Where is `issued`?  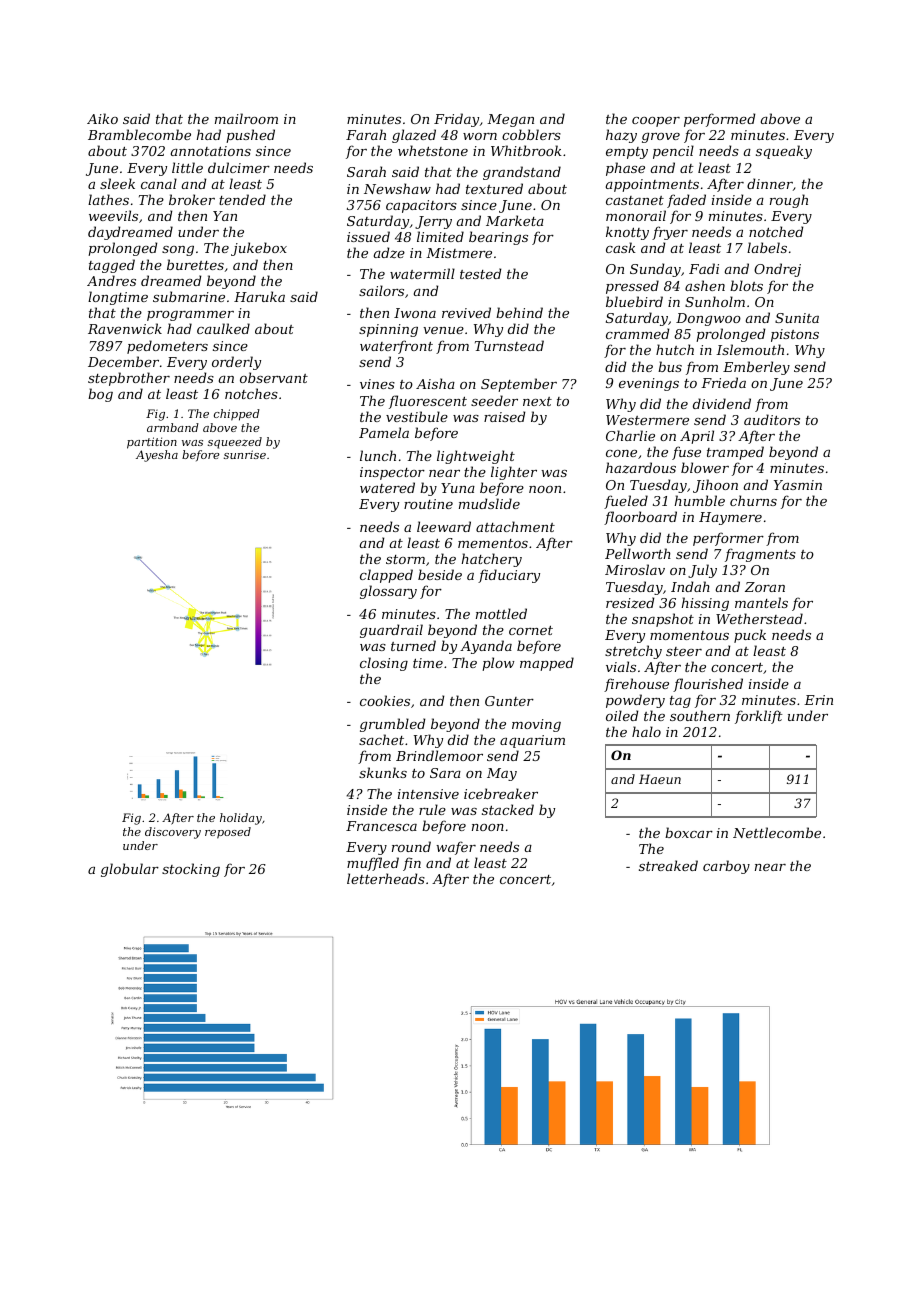 issued is located at coordinates (368, 236).
